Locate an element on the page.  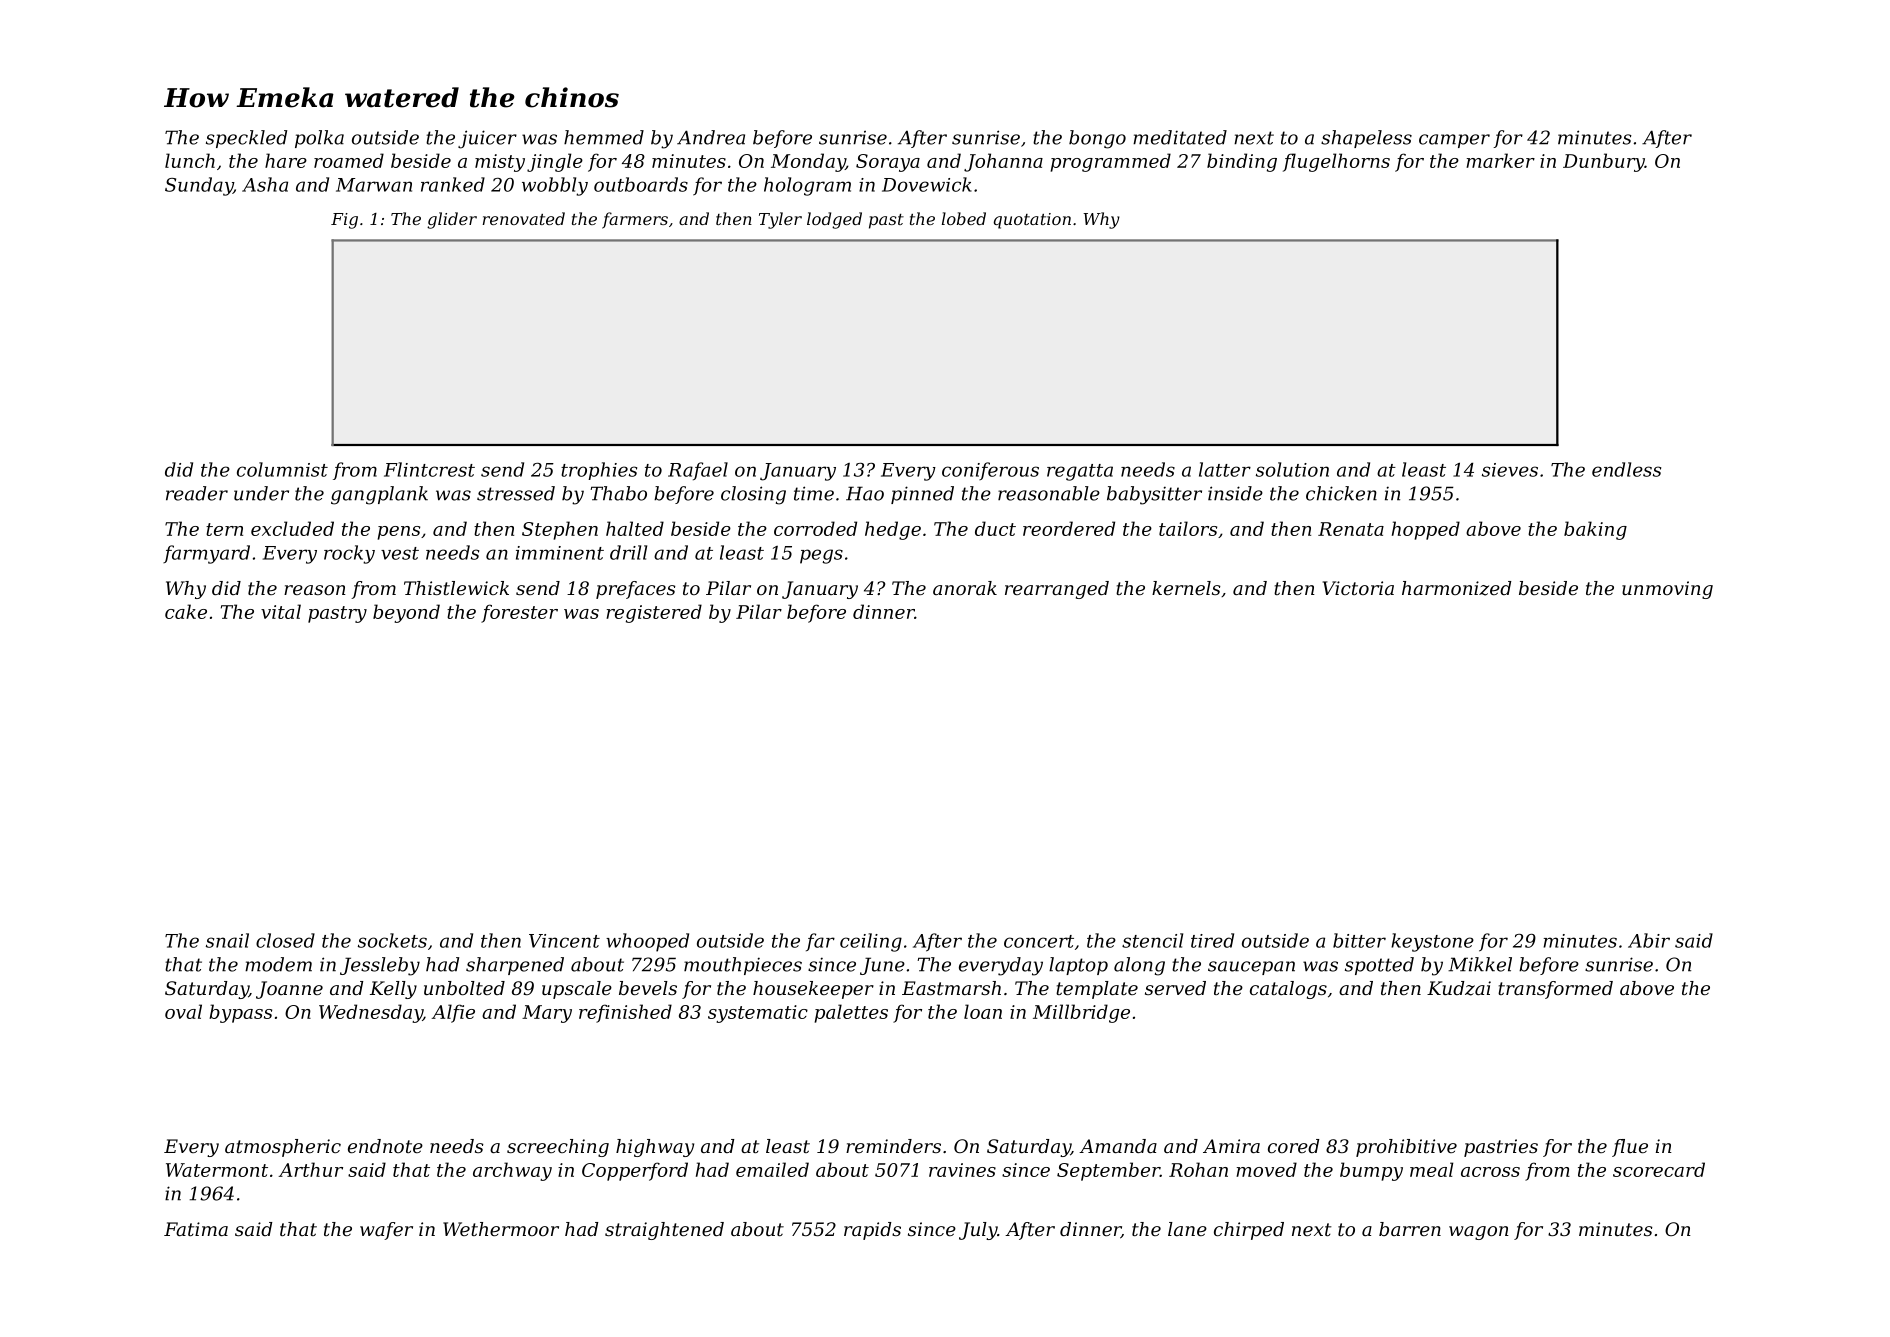
glider is located at coordinates (452, 220).
